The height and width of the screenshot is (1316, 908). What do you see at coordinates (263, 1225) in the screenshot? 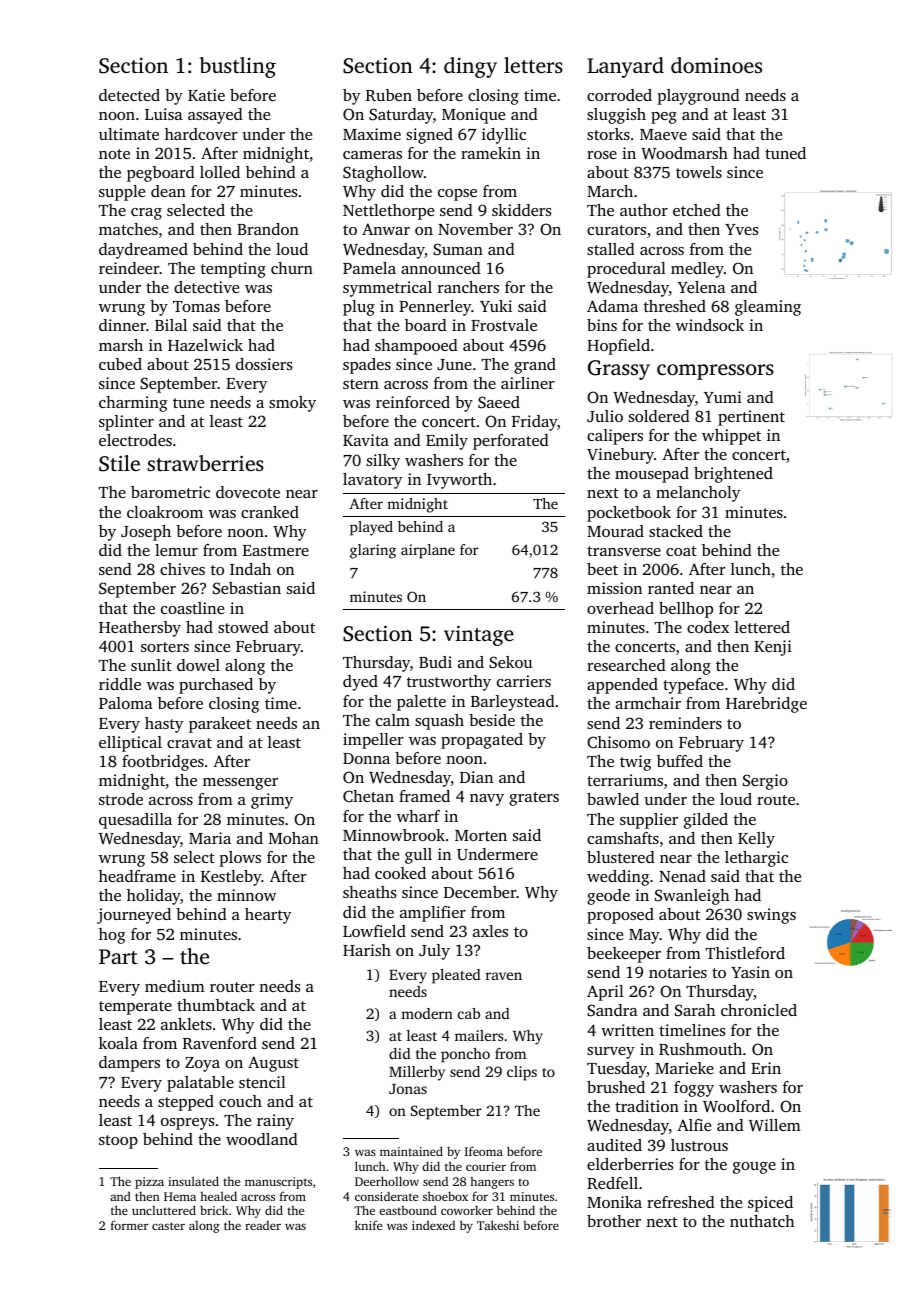
I see `reader` at bounding box center [263, 1225].
